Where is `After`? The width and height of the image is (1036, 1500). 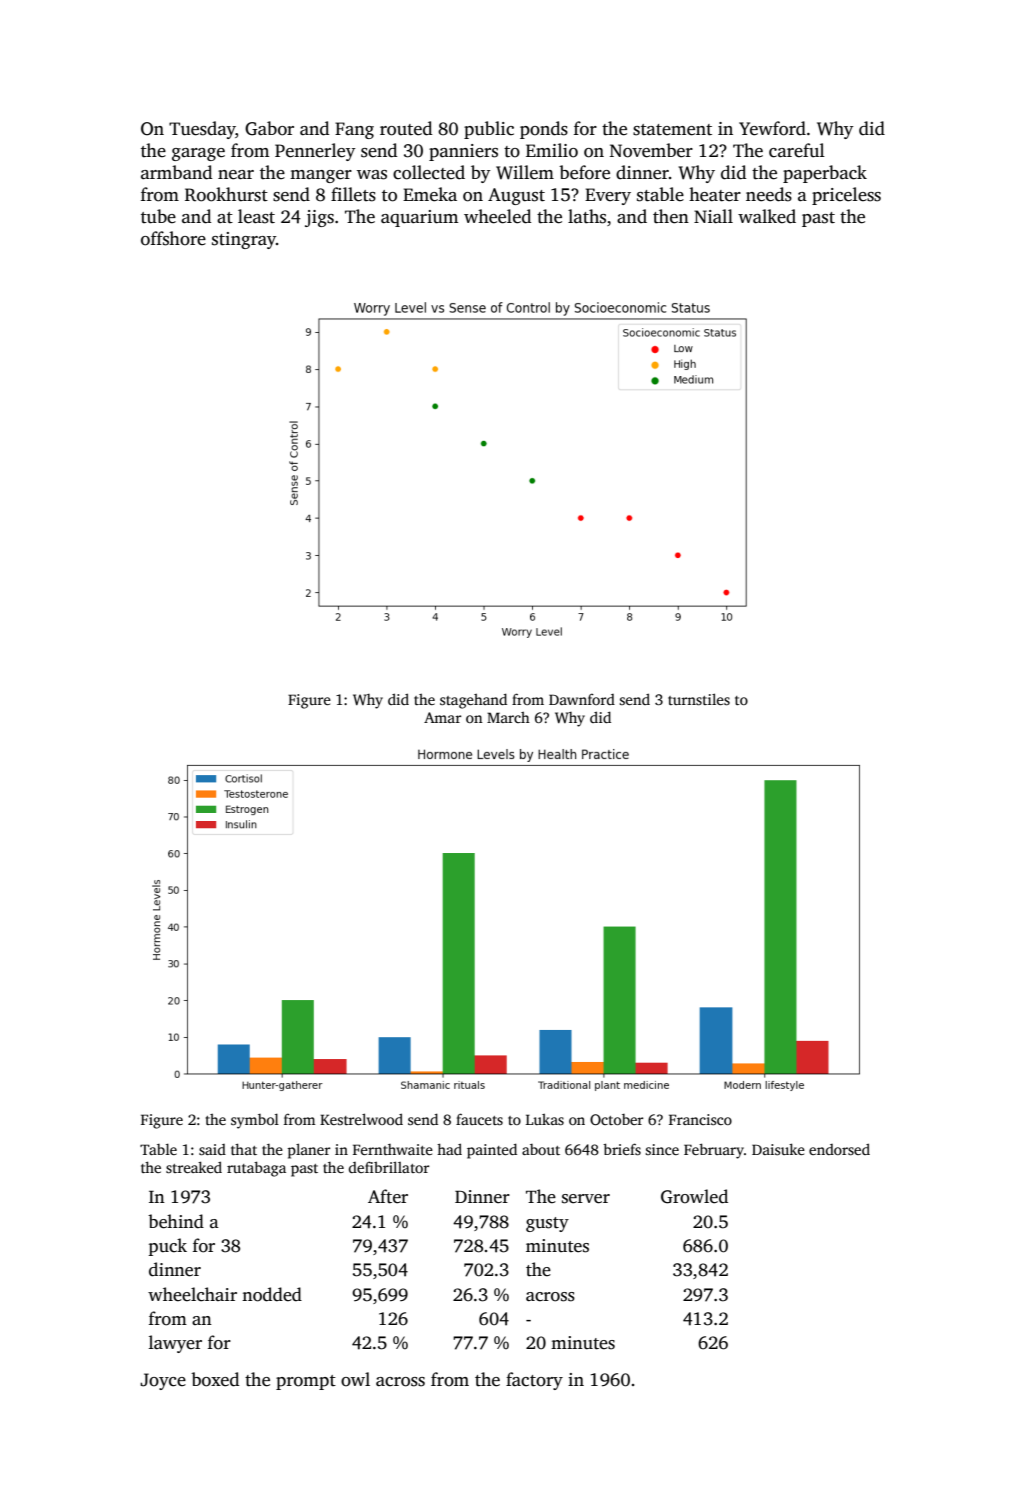
After is located at coordinates (388, 1196).
